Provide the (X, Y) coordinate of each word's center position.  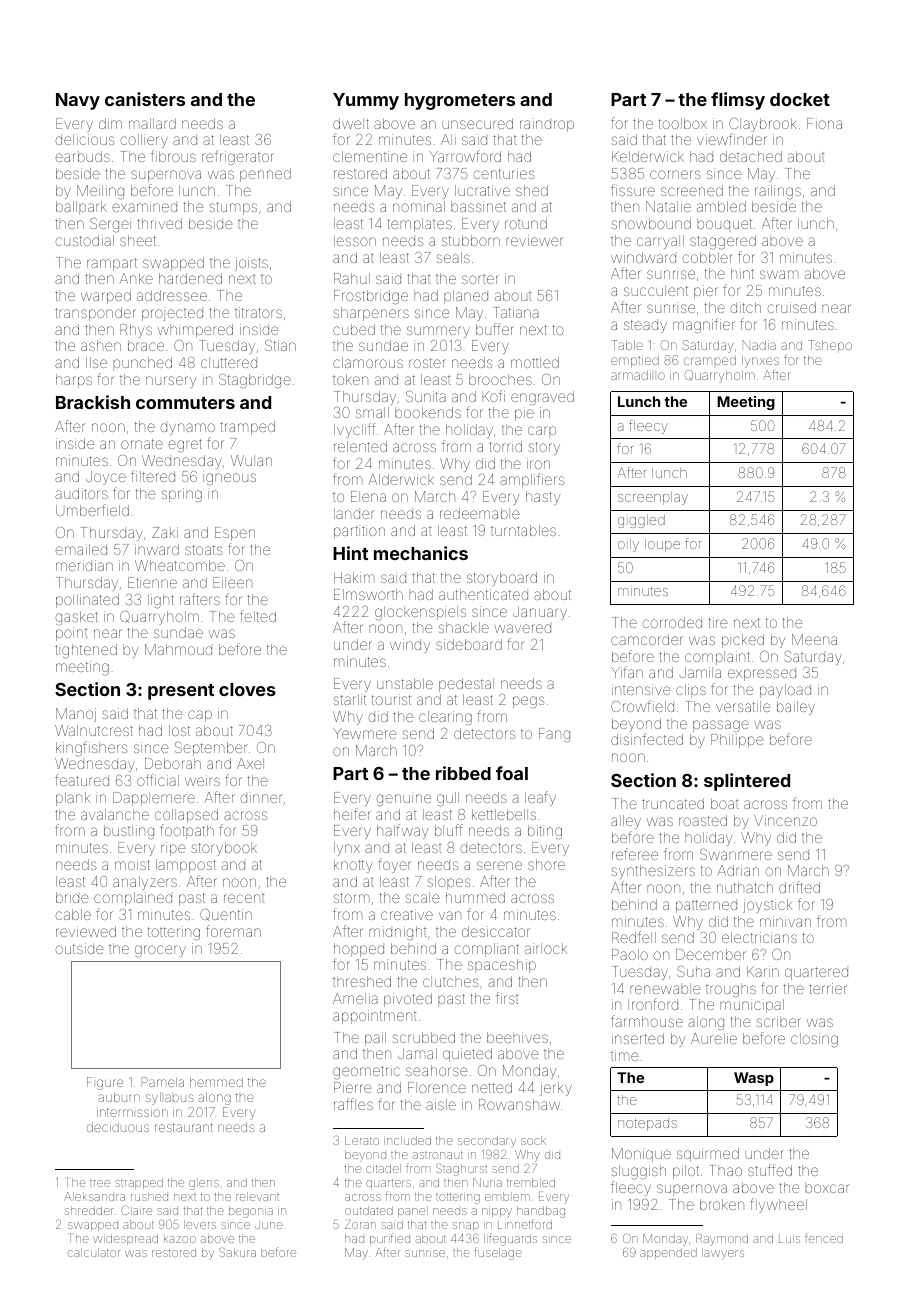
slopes (448, 883)
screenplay (653, 498)
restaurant (184, 1127)
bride (72, 897)
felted (258, 616)
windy (410, 646)
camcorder (647, 639)
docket (800, 99)
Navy (78, 101)
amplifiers (532, 480)
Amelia (355, 998)
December (711, 954)
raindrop (547, 125)
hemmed (216, 1082)
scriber (778, 1021)
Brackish (93, 402)
